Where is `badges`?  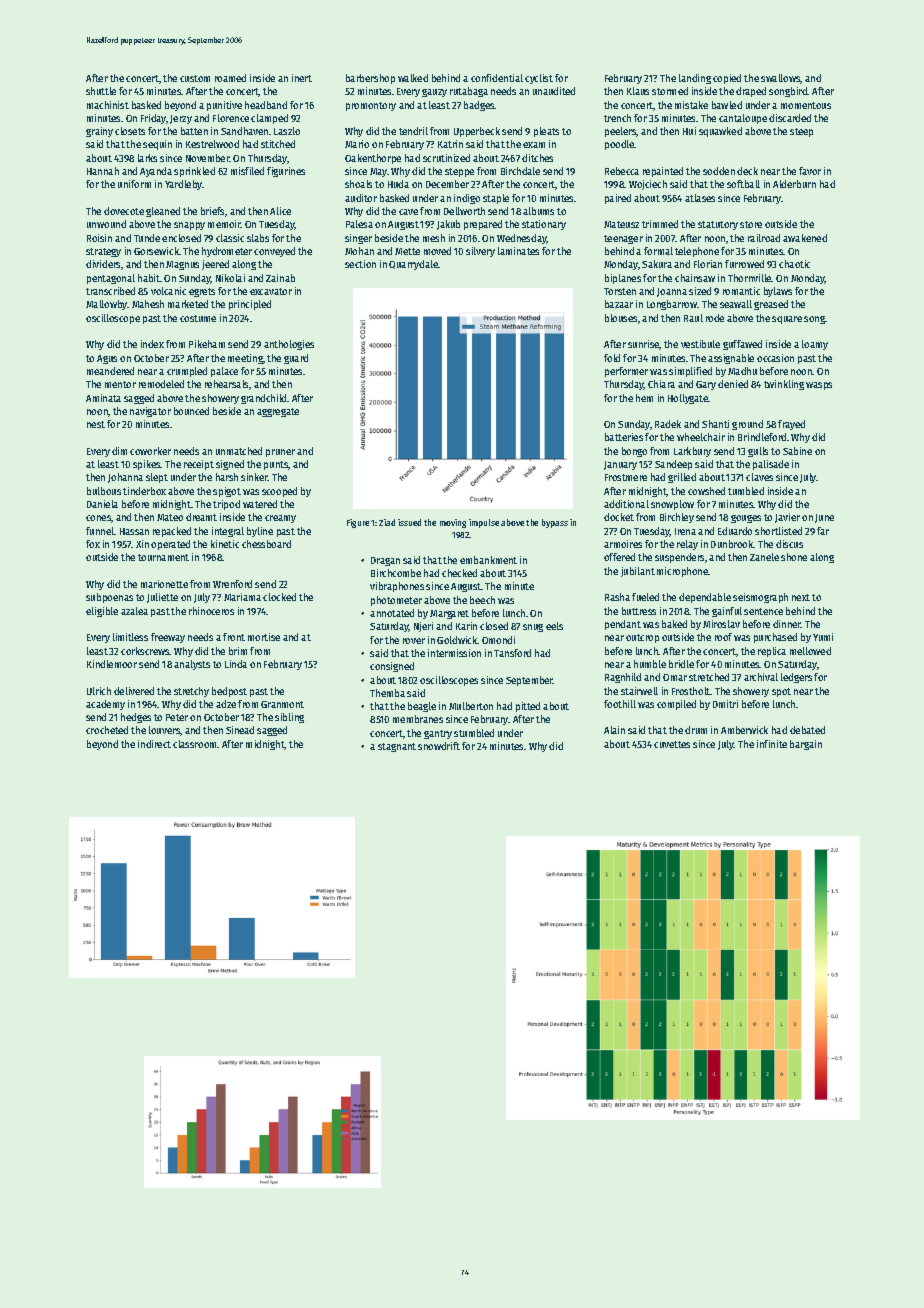 badges is located at coordinates (479, 106).
